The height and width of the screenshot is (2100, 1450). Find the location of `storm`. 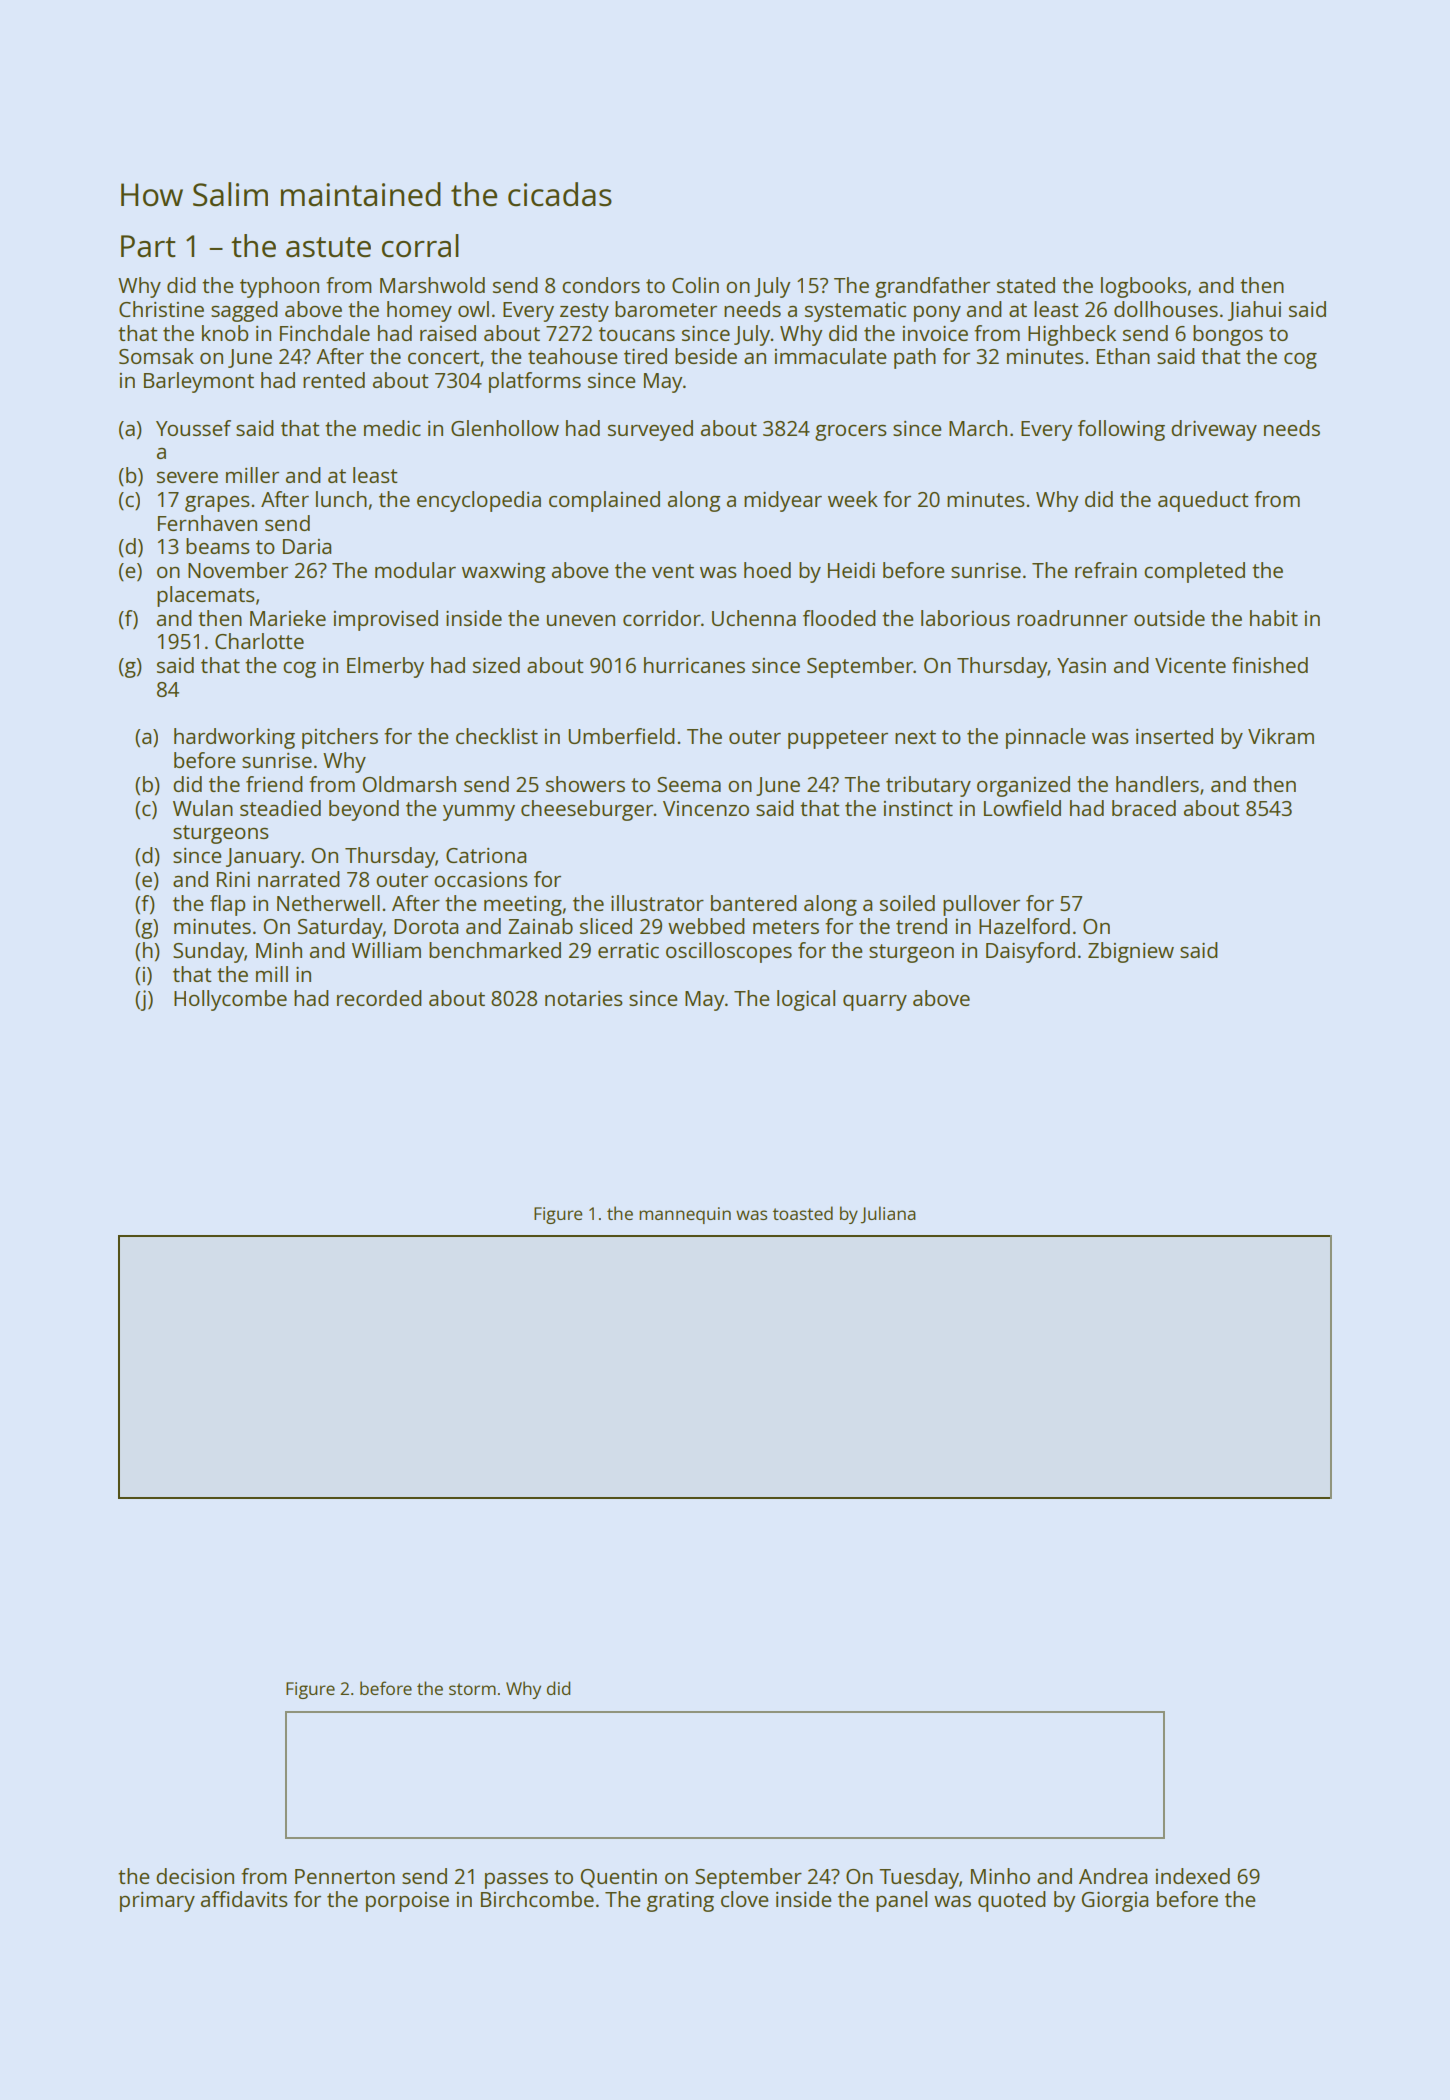

storm is located at coordinates (472, 1689).
